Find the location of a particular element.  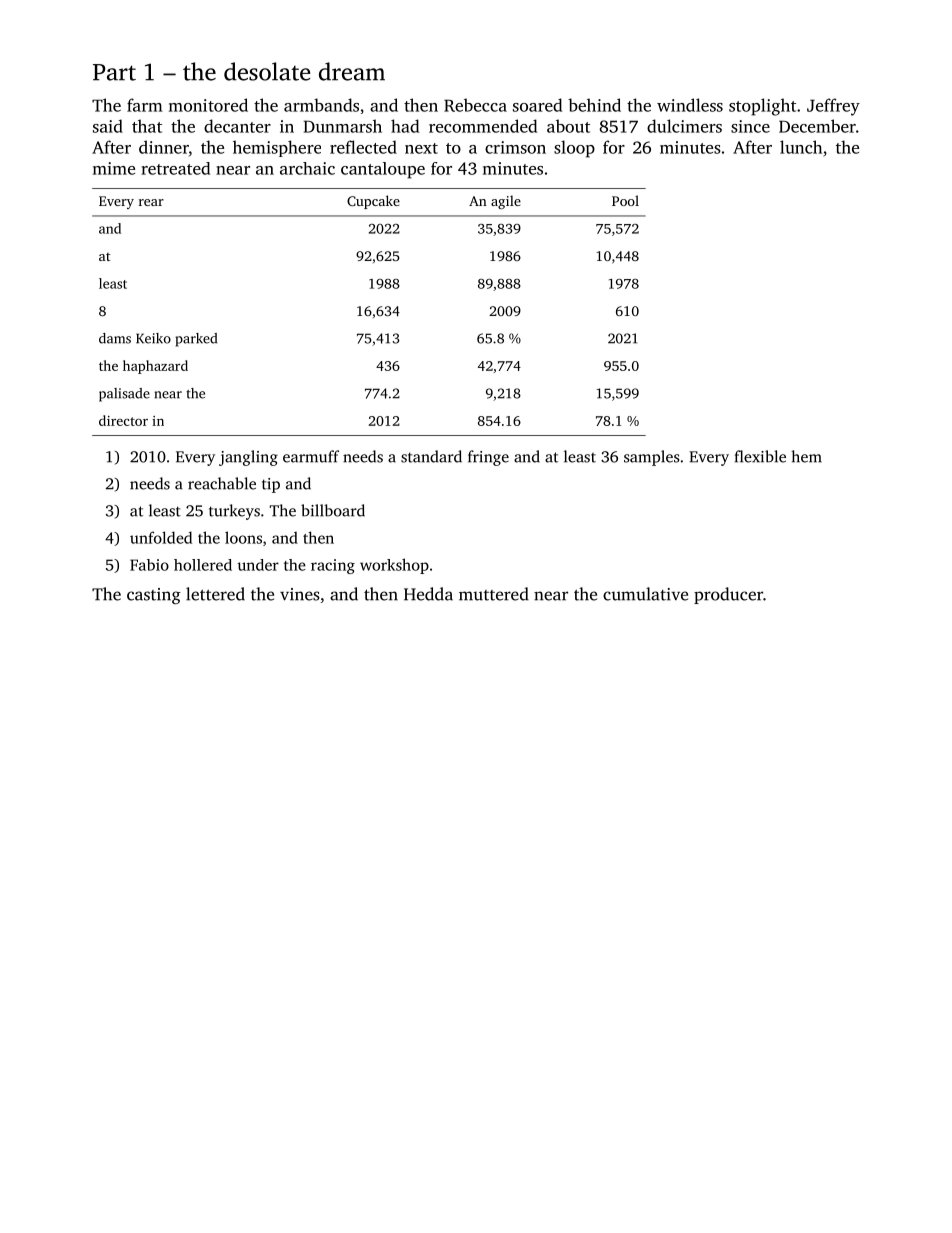

under is located at coordinates (258, 565).
